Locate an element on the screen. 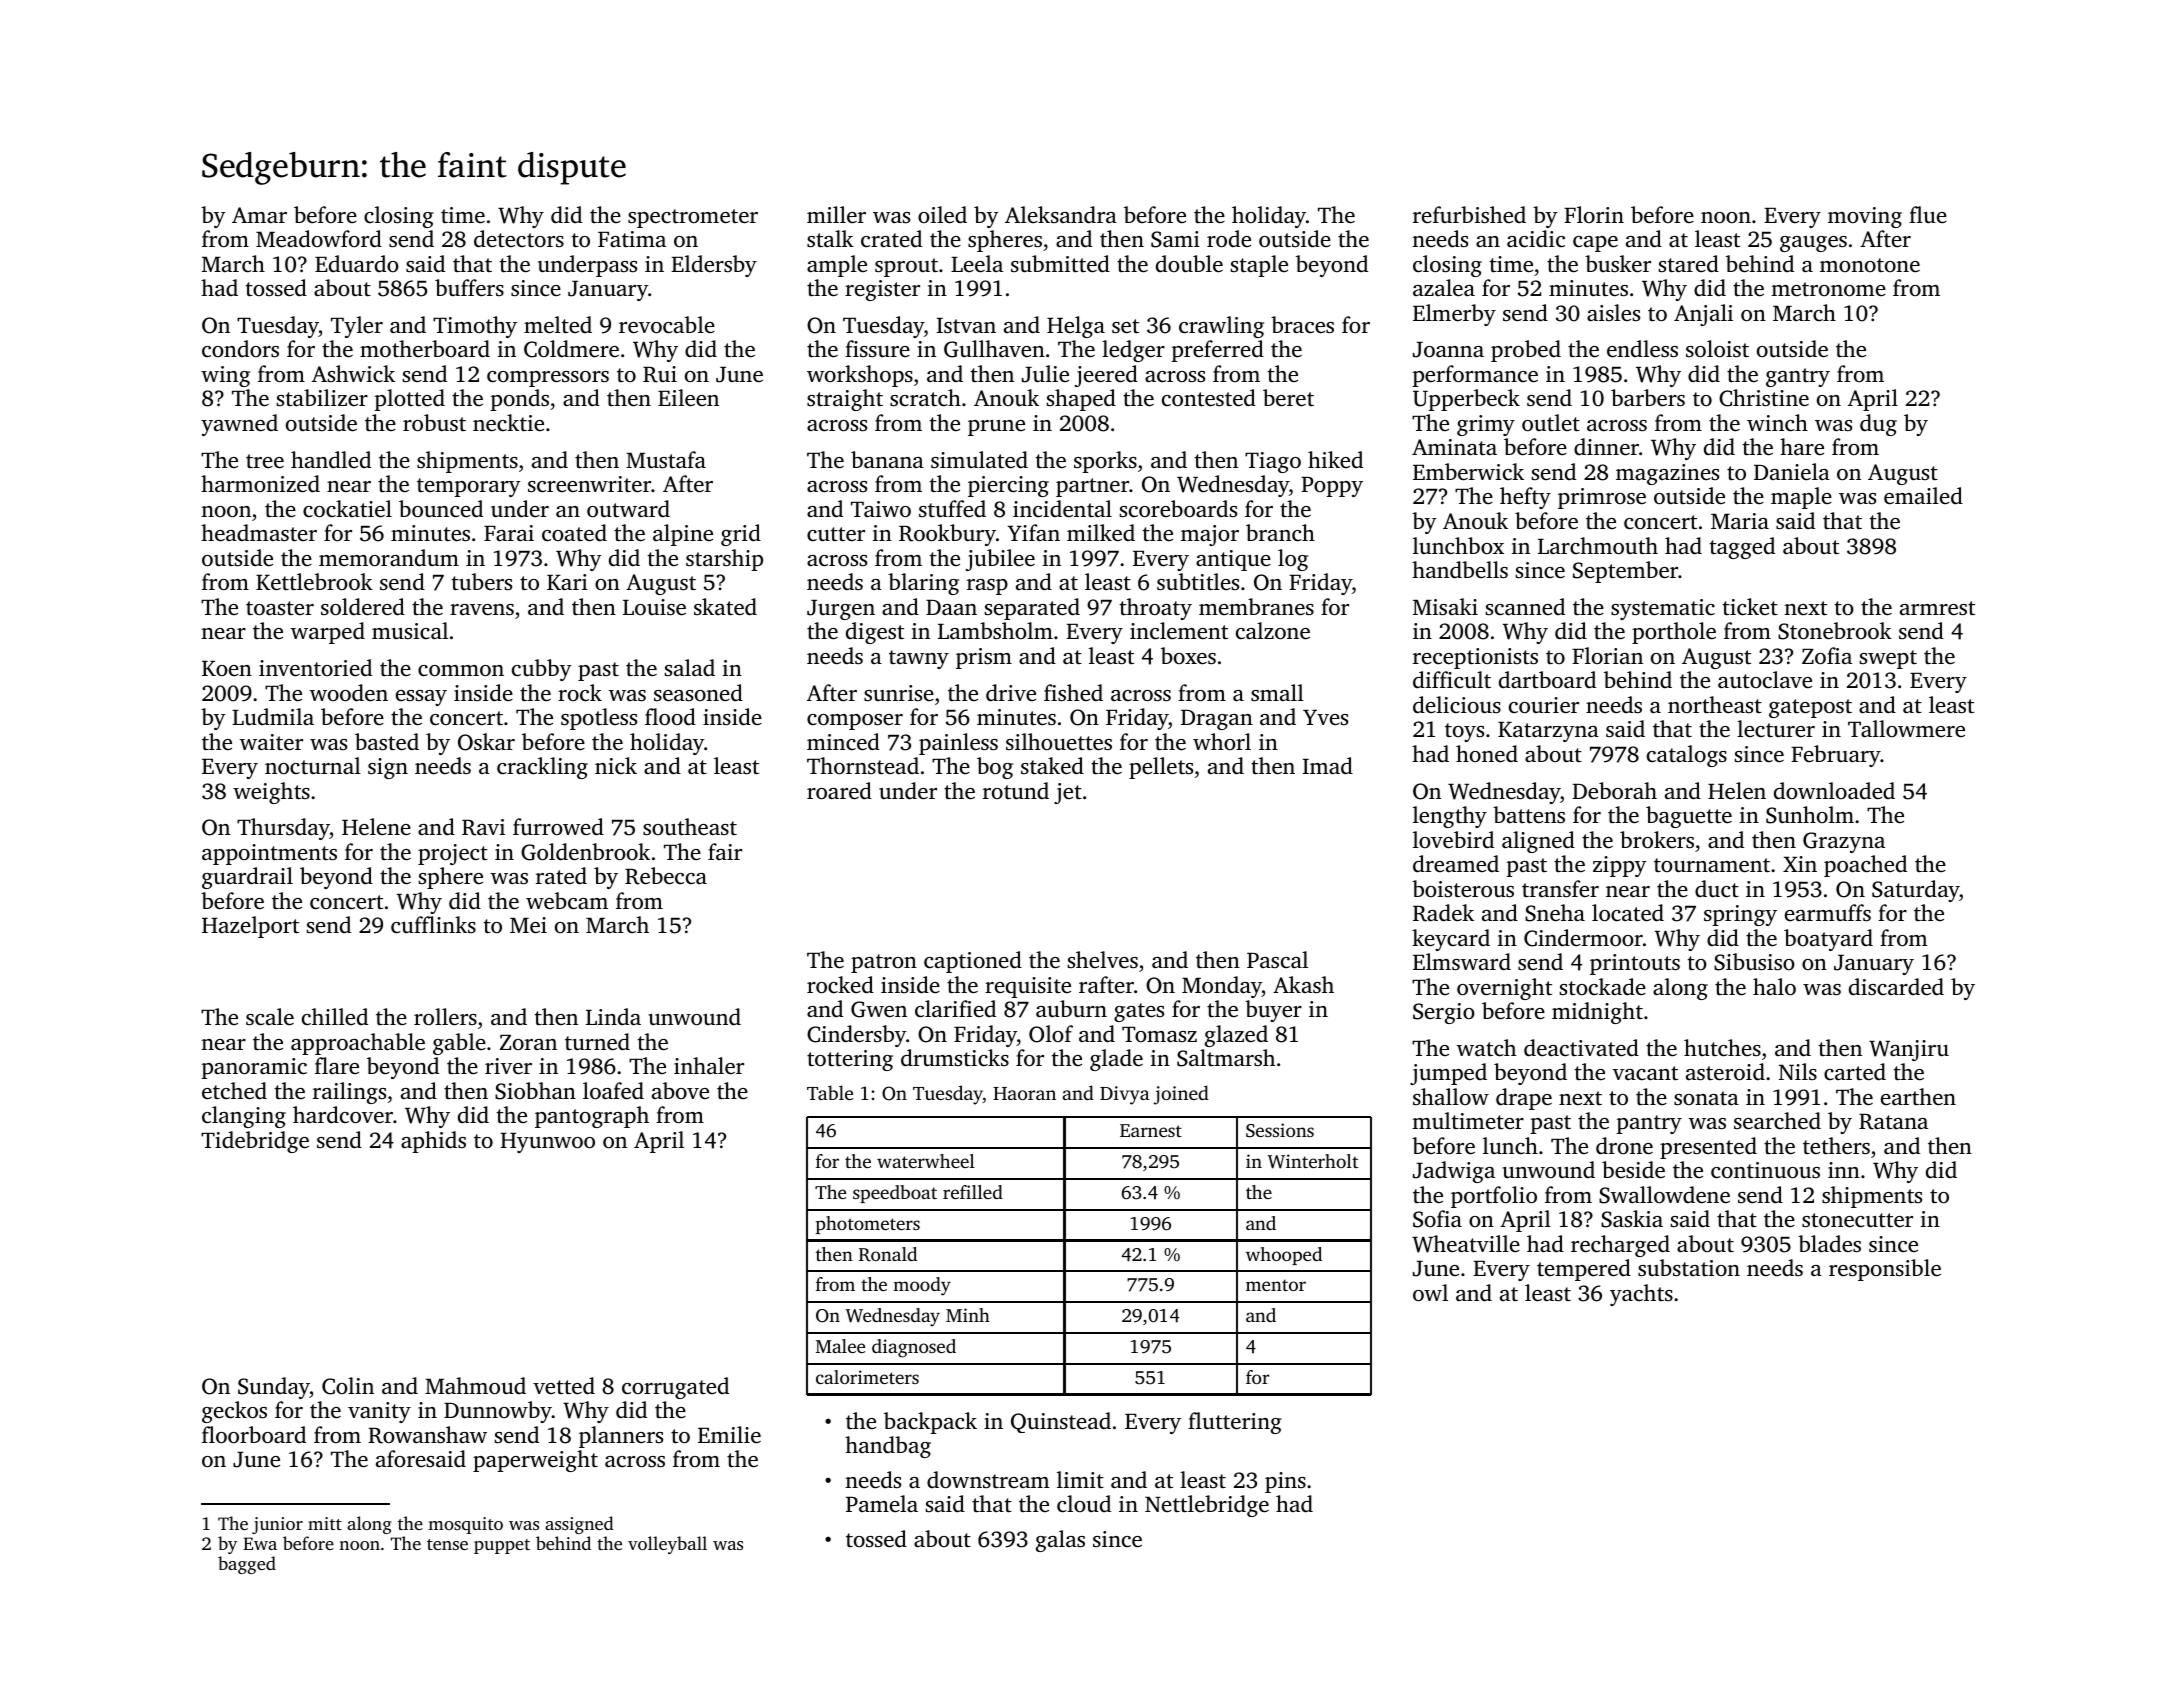 This screenshot has width=2178, height=1683. preferred is located at coordinates (1218, 351).
